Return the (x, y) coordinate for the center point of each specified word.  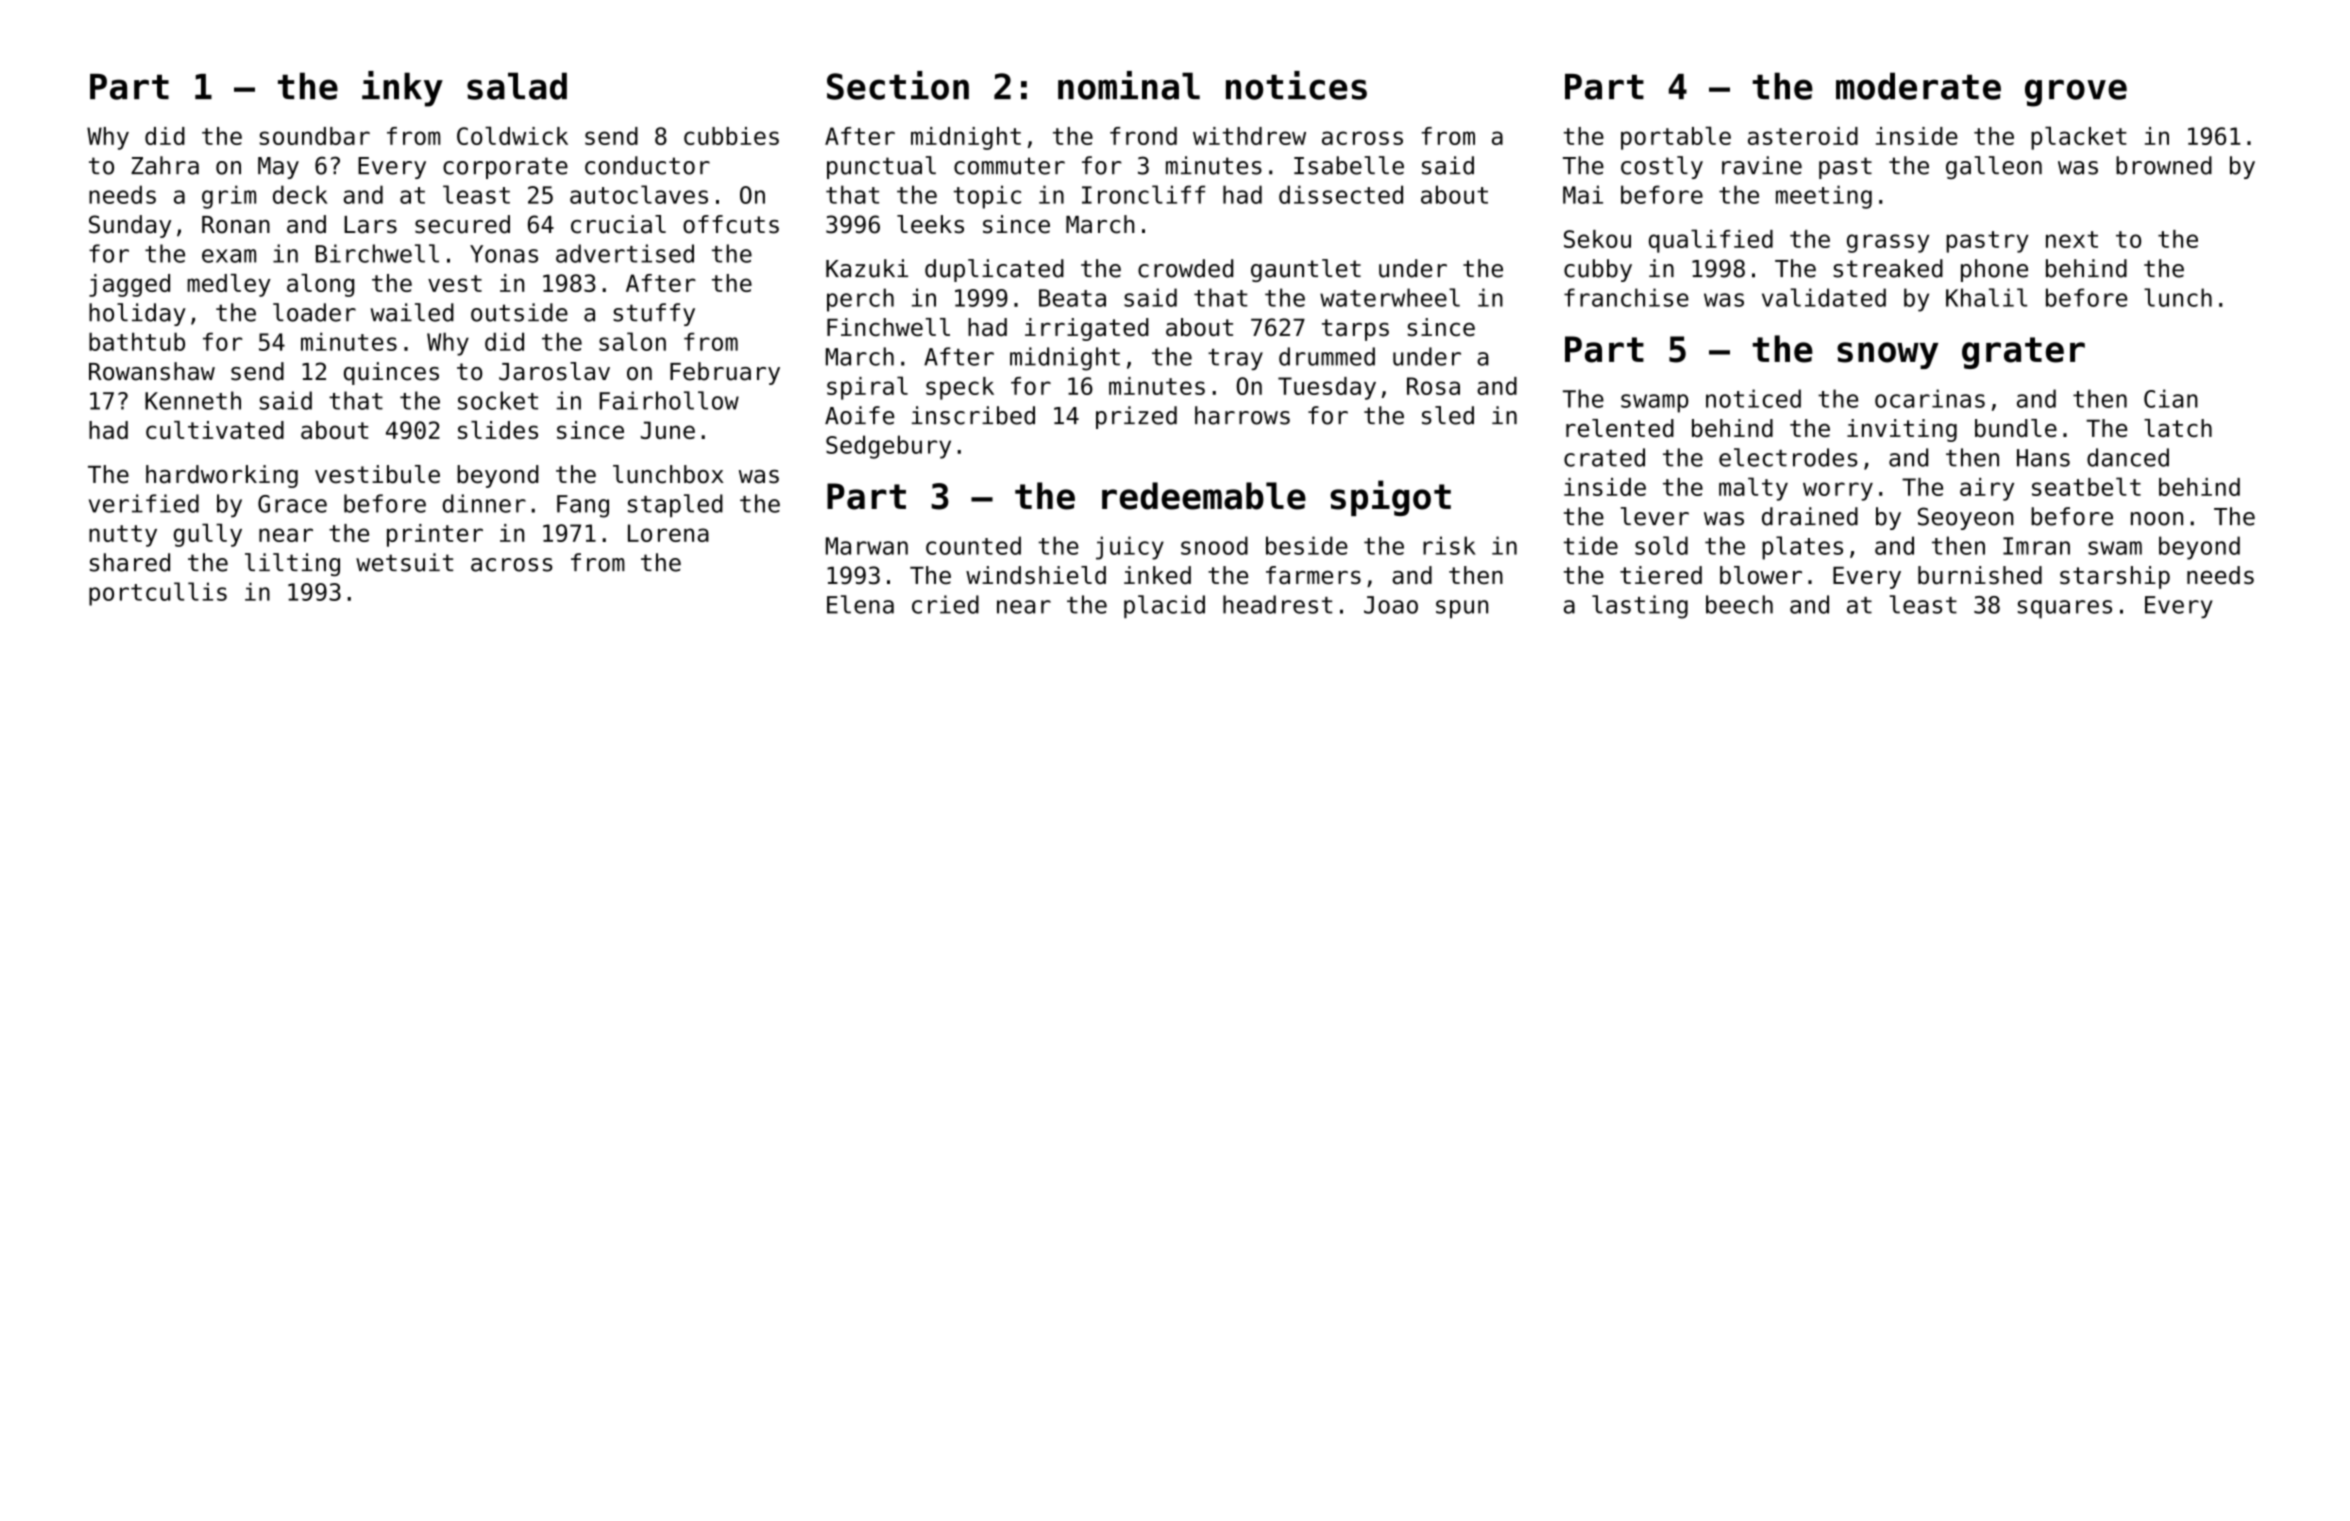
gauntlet (1306, 270)
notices (1296, 85)
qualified (1711, 241)
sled (1448, 415)
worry (1838, 491)
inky (402, 89)
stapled (675, 506)
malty (1753, 489)
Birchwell (377, 253)
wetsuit (404, 562)
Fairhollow (669, 400)
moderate (1918, 86)
